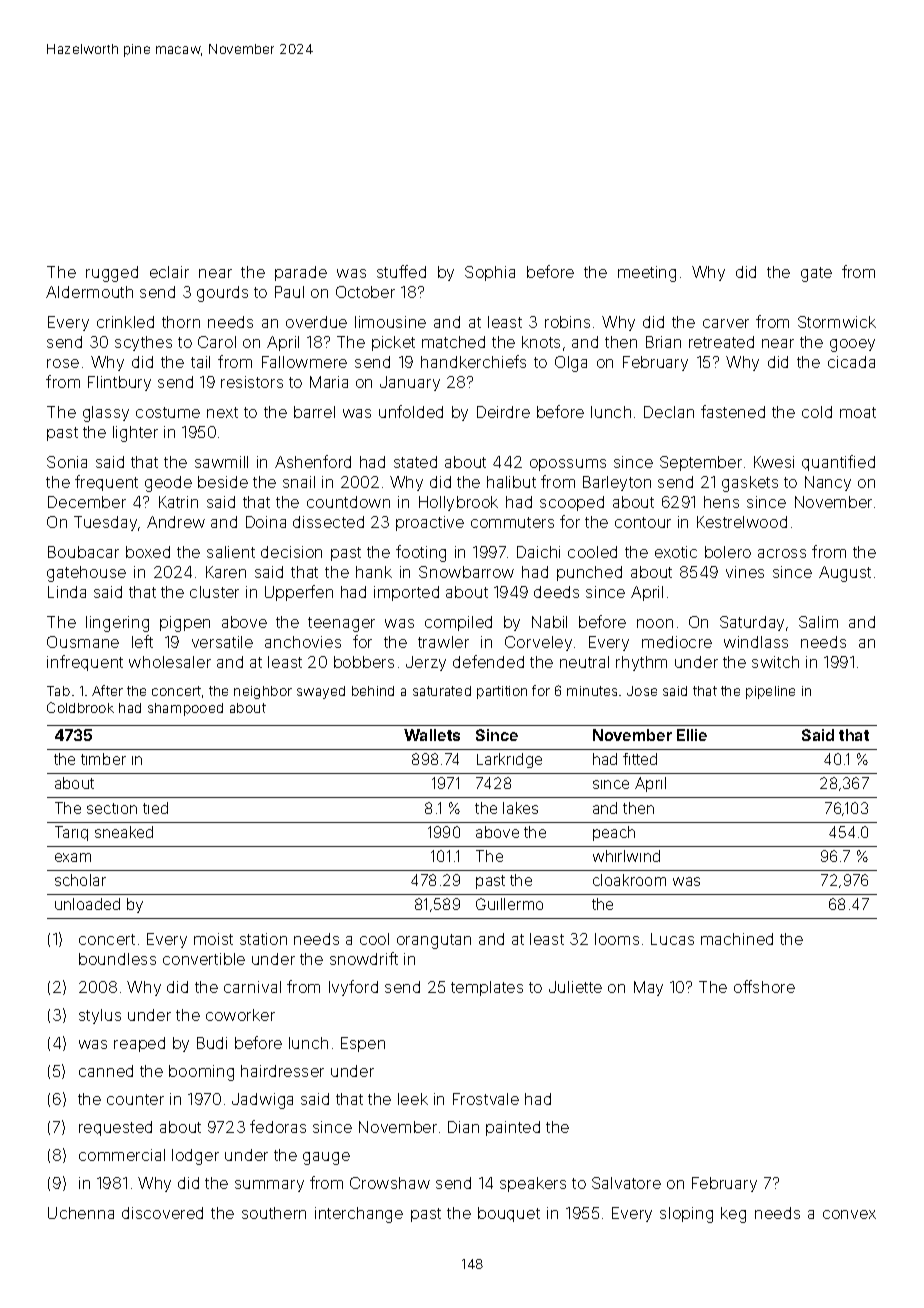  I want to click on speakers, so click(533, 1184).
